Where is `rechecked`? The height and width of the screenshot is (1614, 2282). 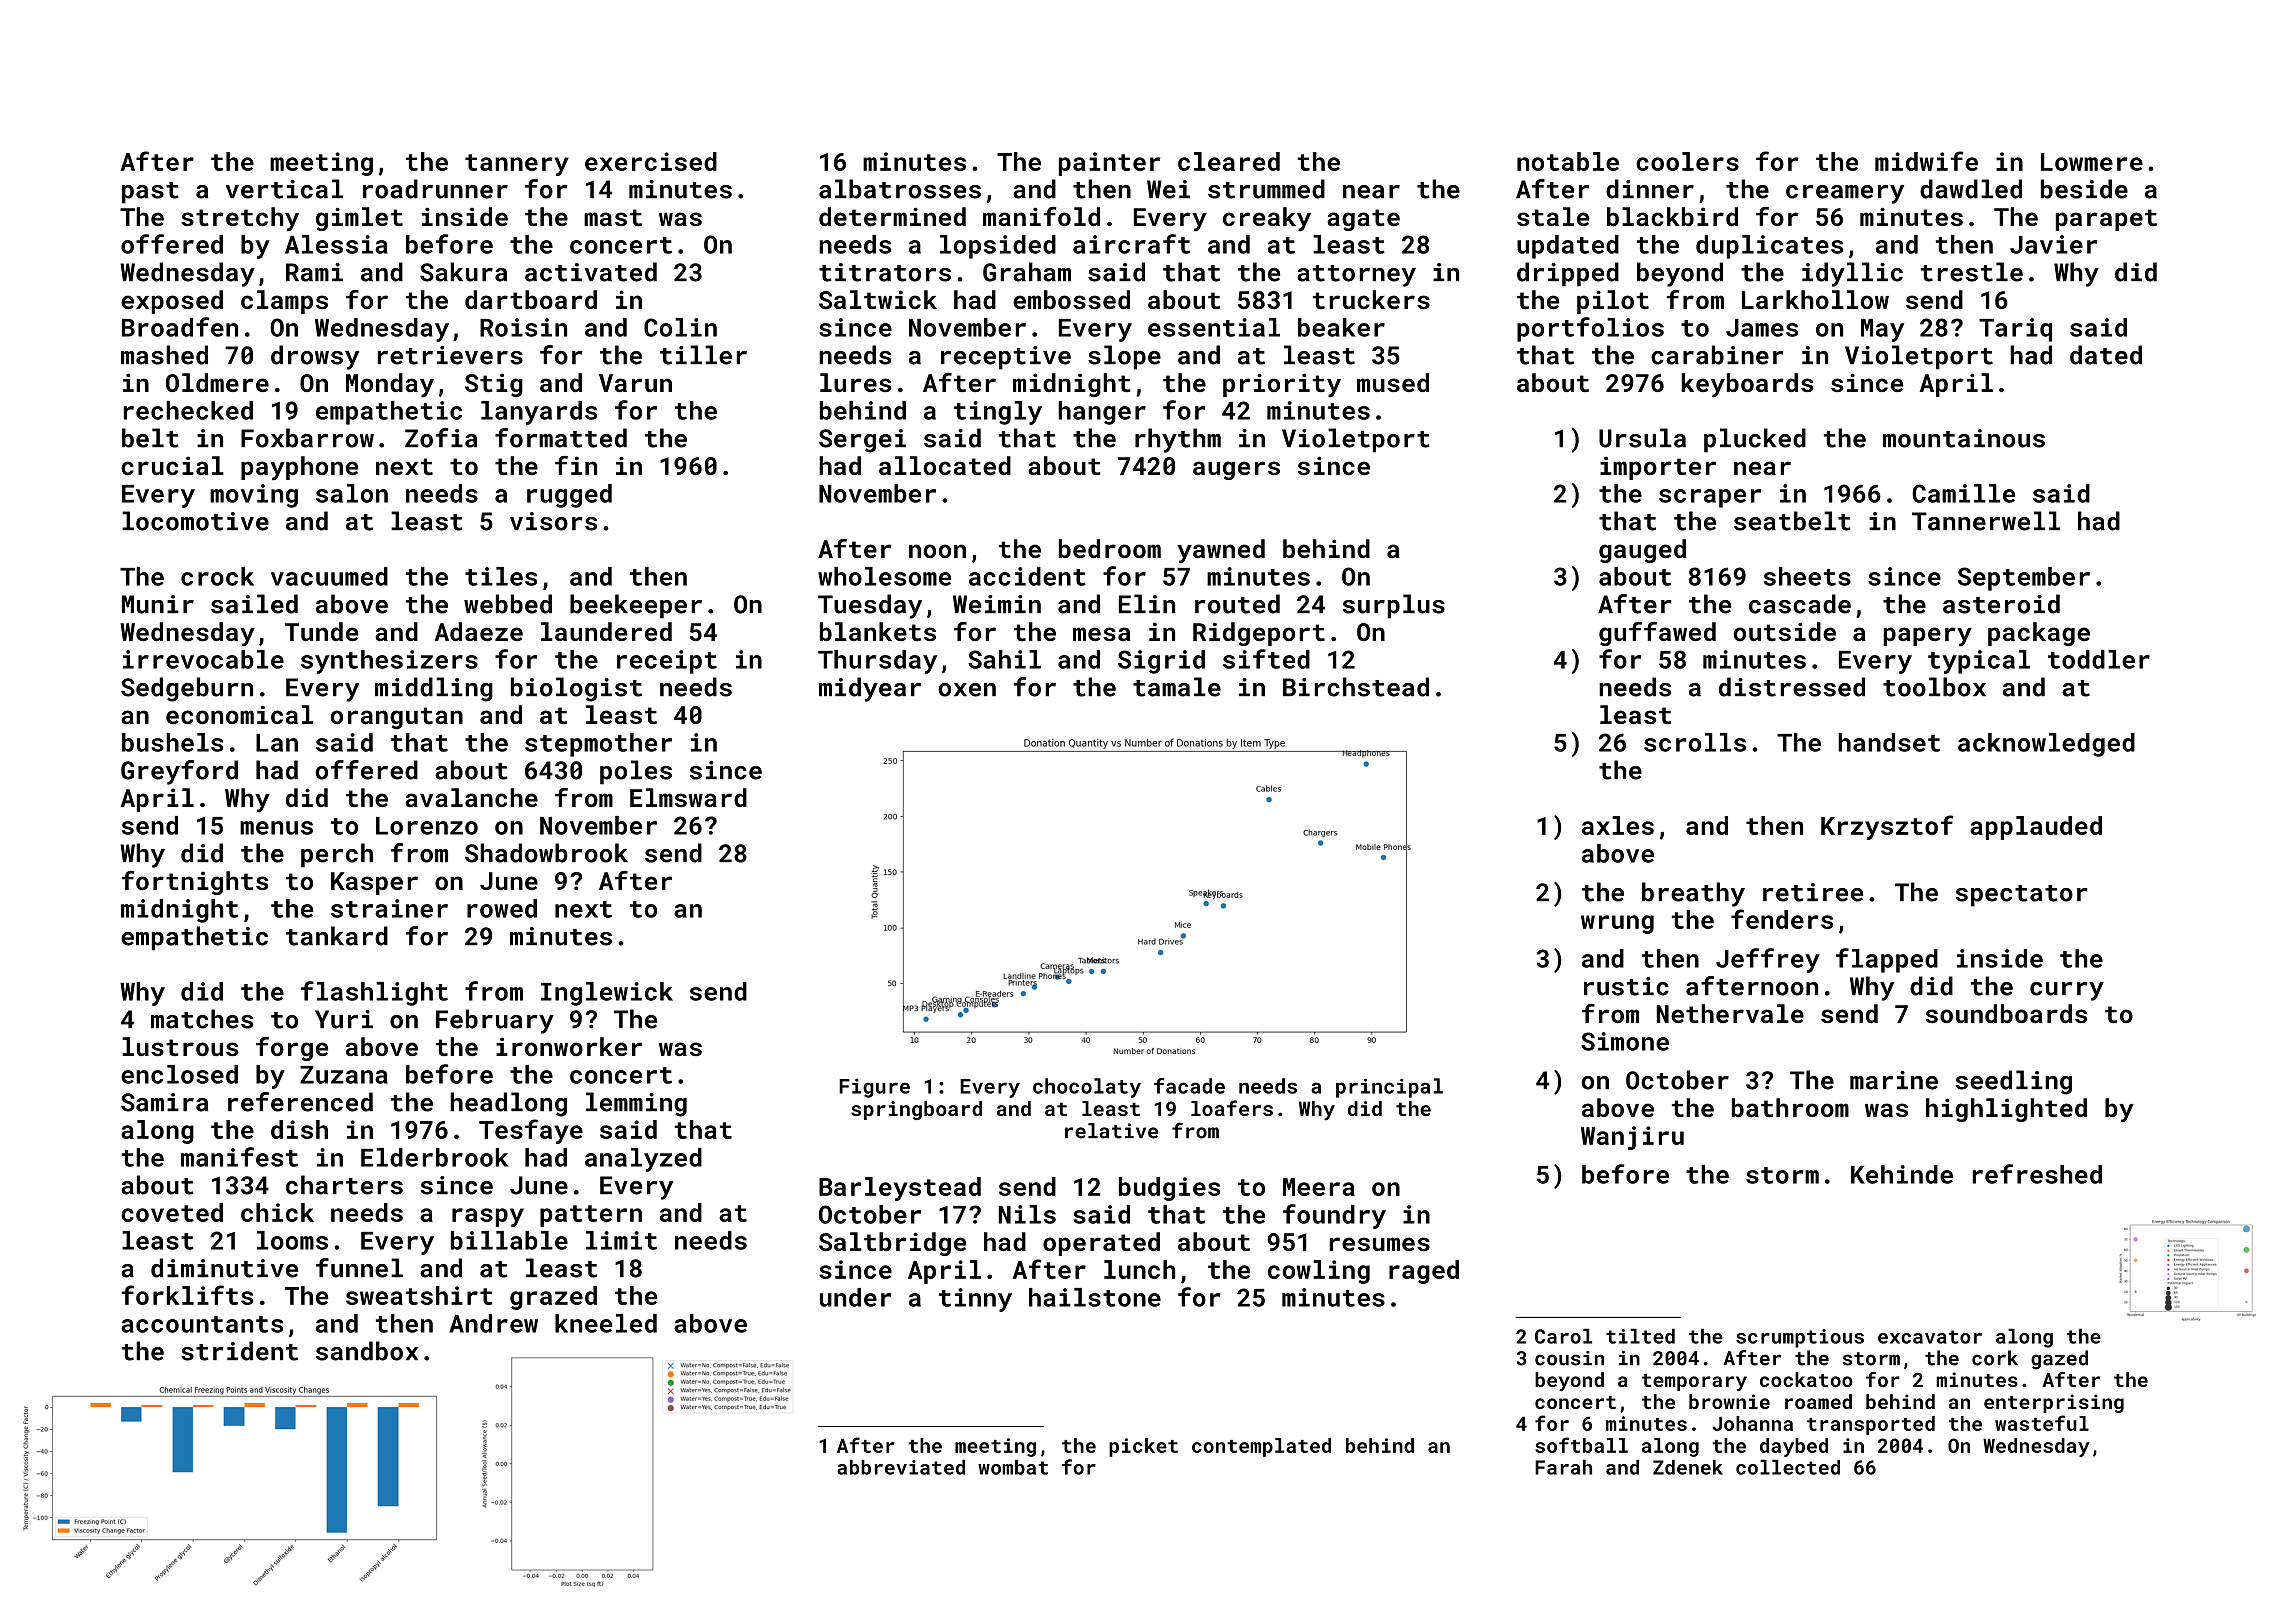
rechecked is located at coordinates (188, 410).
